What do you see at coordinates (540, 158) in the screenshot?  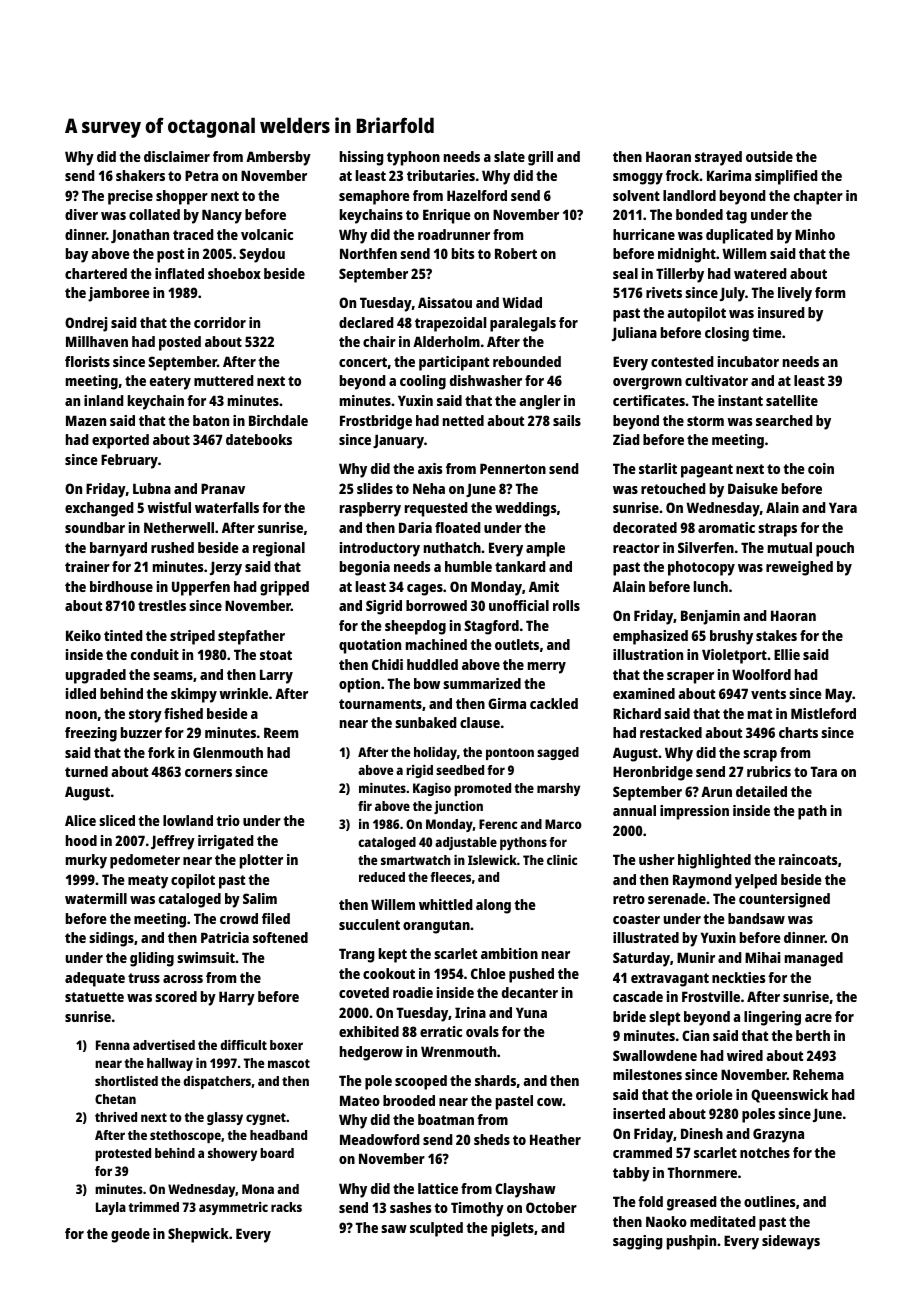 I see `grill` at bounding box center [540, 158].
